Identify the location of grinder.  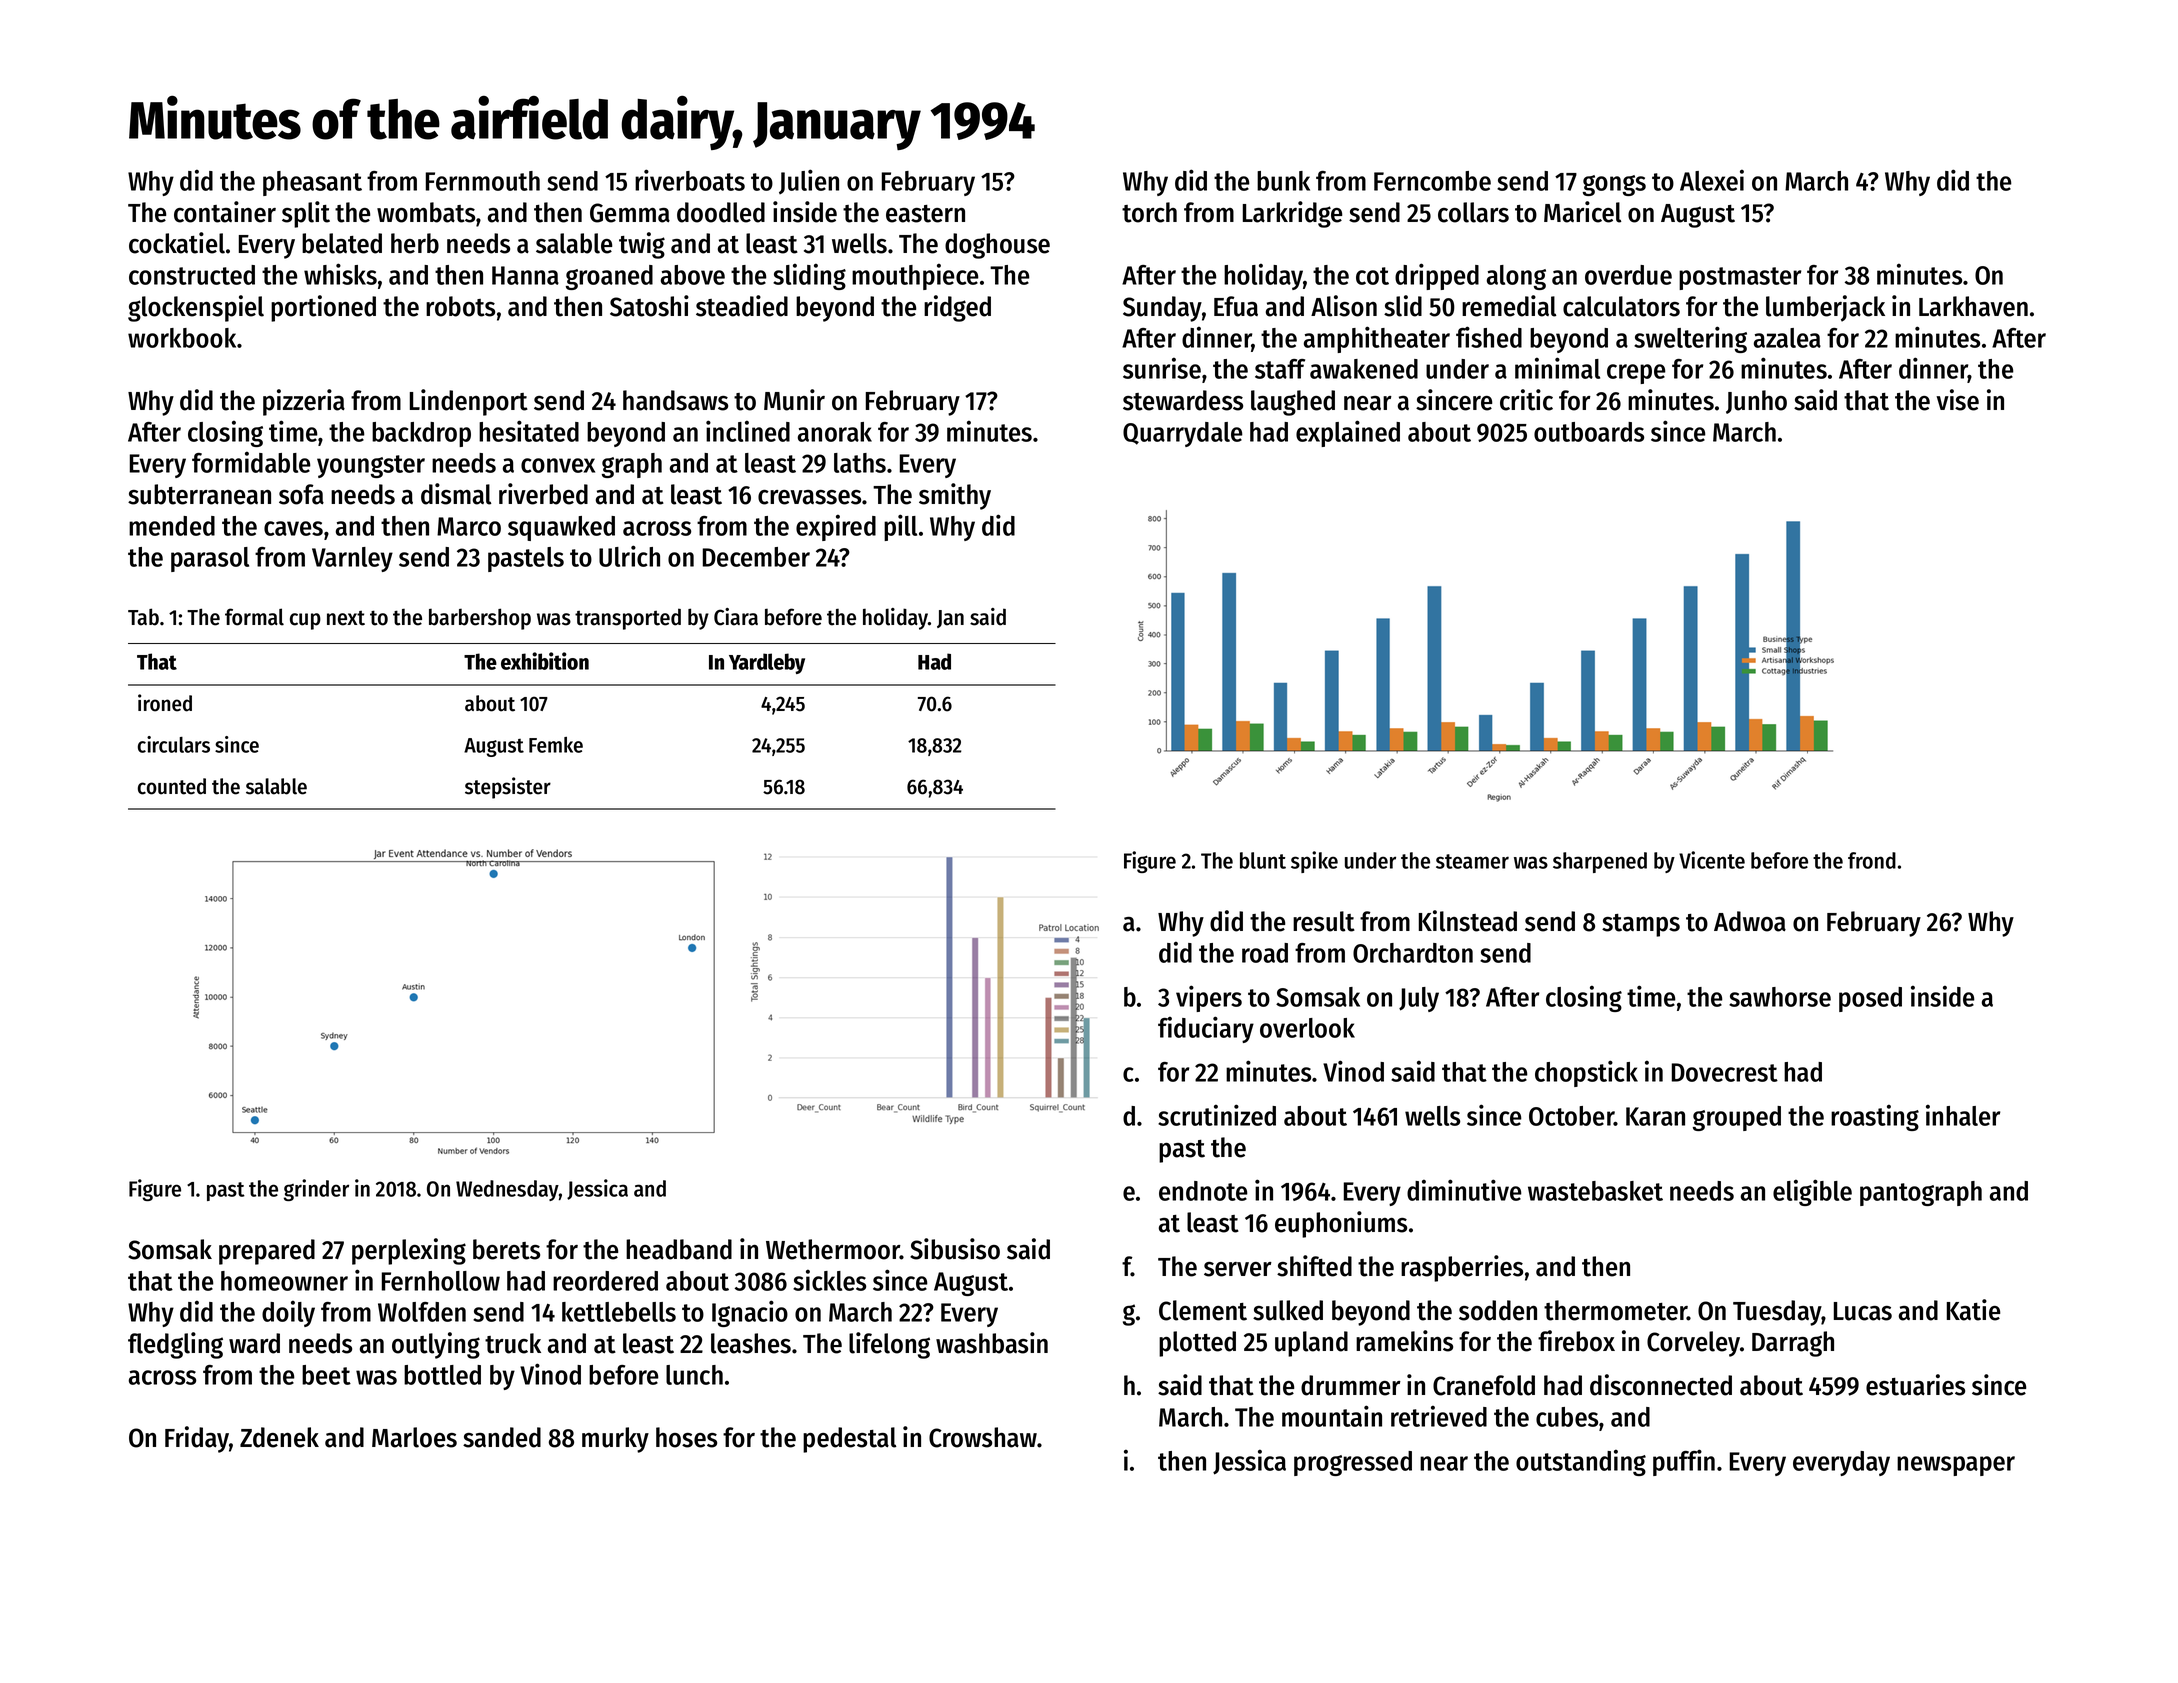
(316, 1190).
